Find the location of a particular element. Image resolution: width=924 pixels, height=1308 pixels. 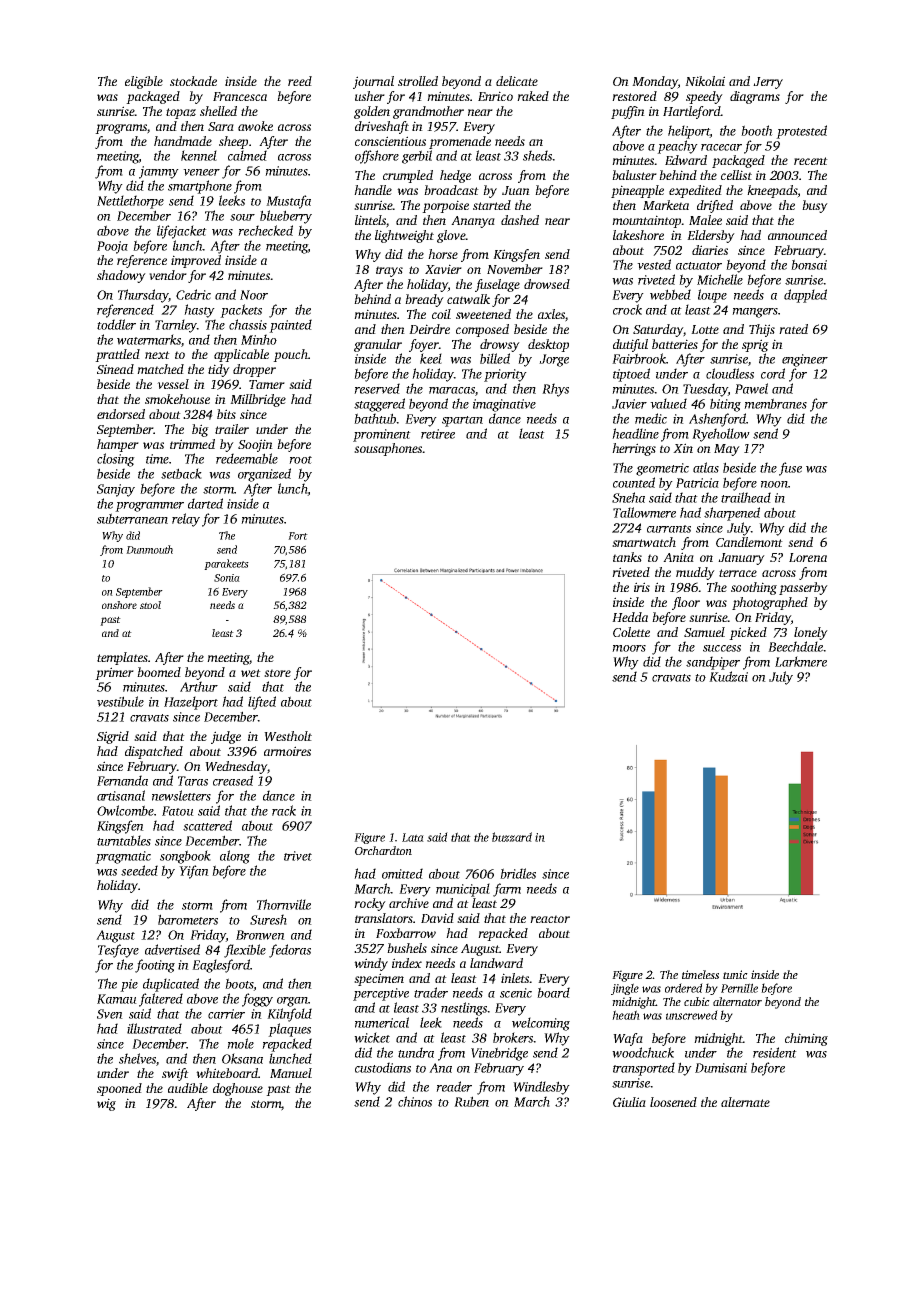

wet is located at coordinates (251, 673).
